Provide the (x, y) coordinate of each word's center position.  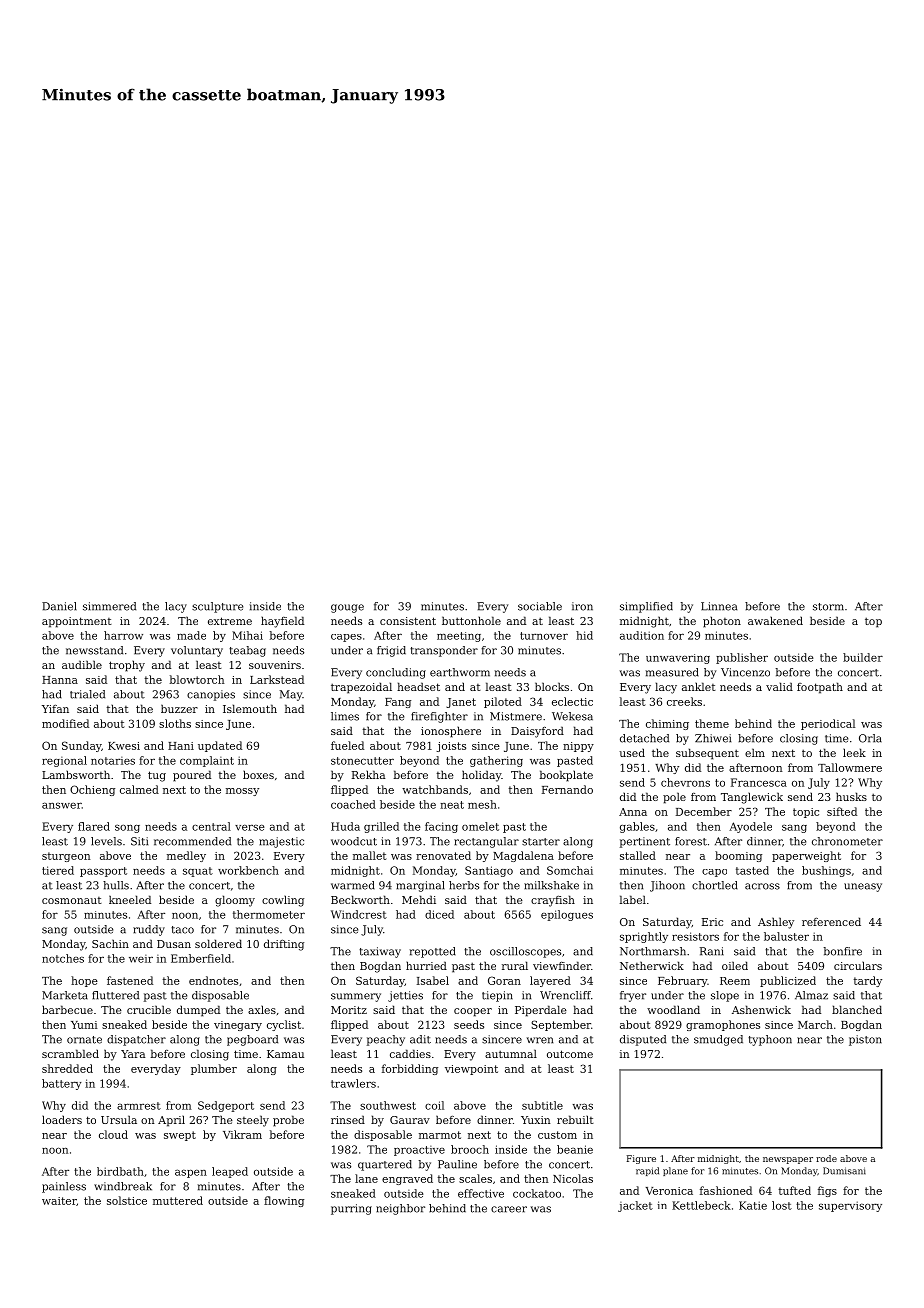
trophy (127, 666)
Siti (139, 841)
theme (712, 723)
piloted (503, 702)
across (762, 886)
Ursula (119, 1119)
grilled (381, 827)
